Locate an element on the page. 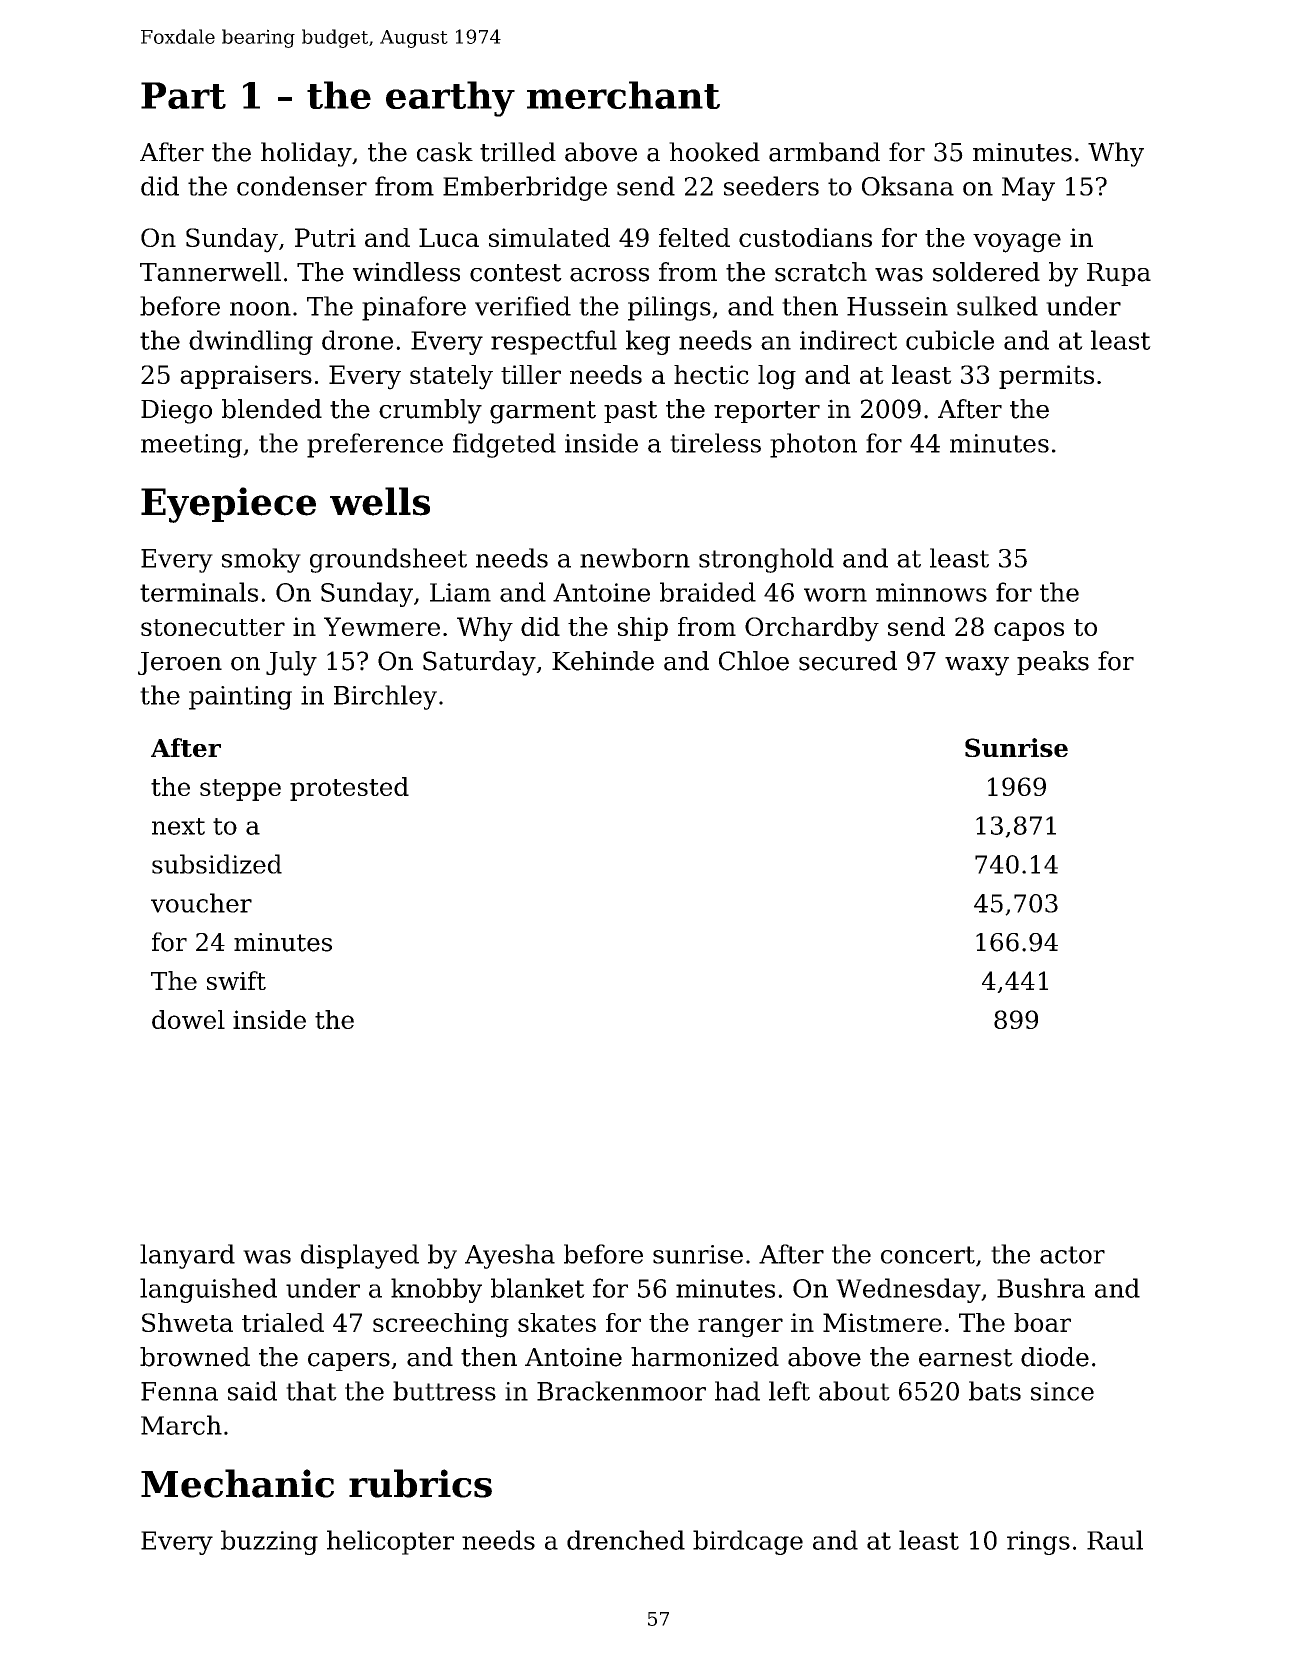 The height and width of the image is (1673, 1293). Rupa is located at coordinates (1119, 274).
